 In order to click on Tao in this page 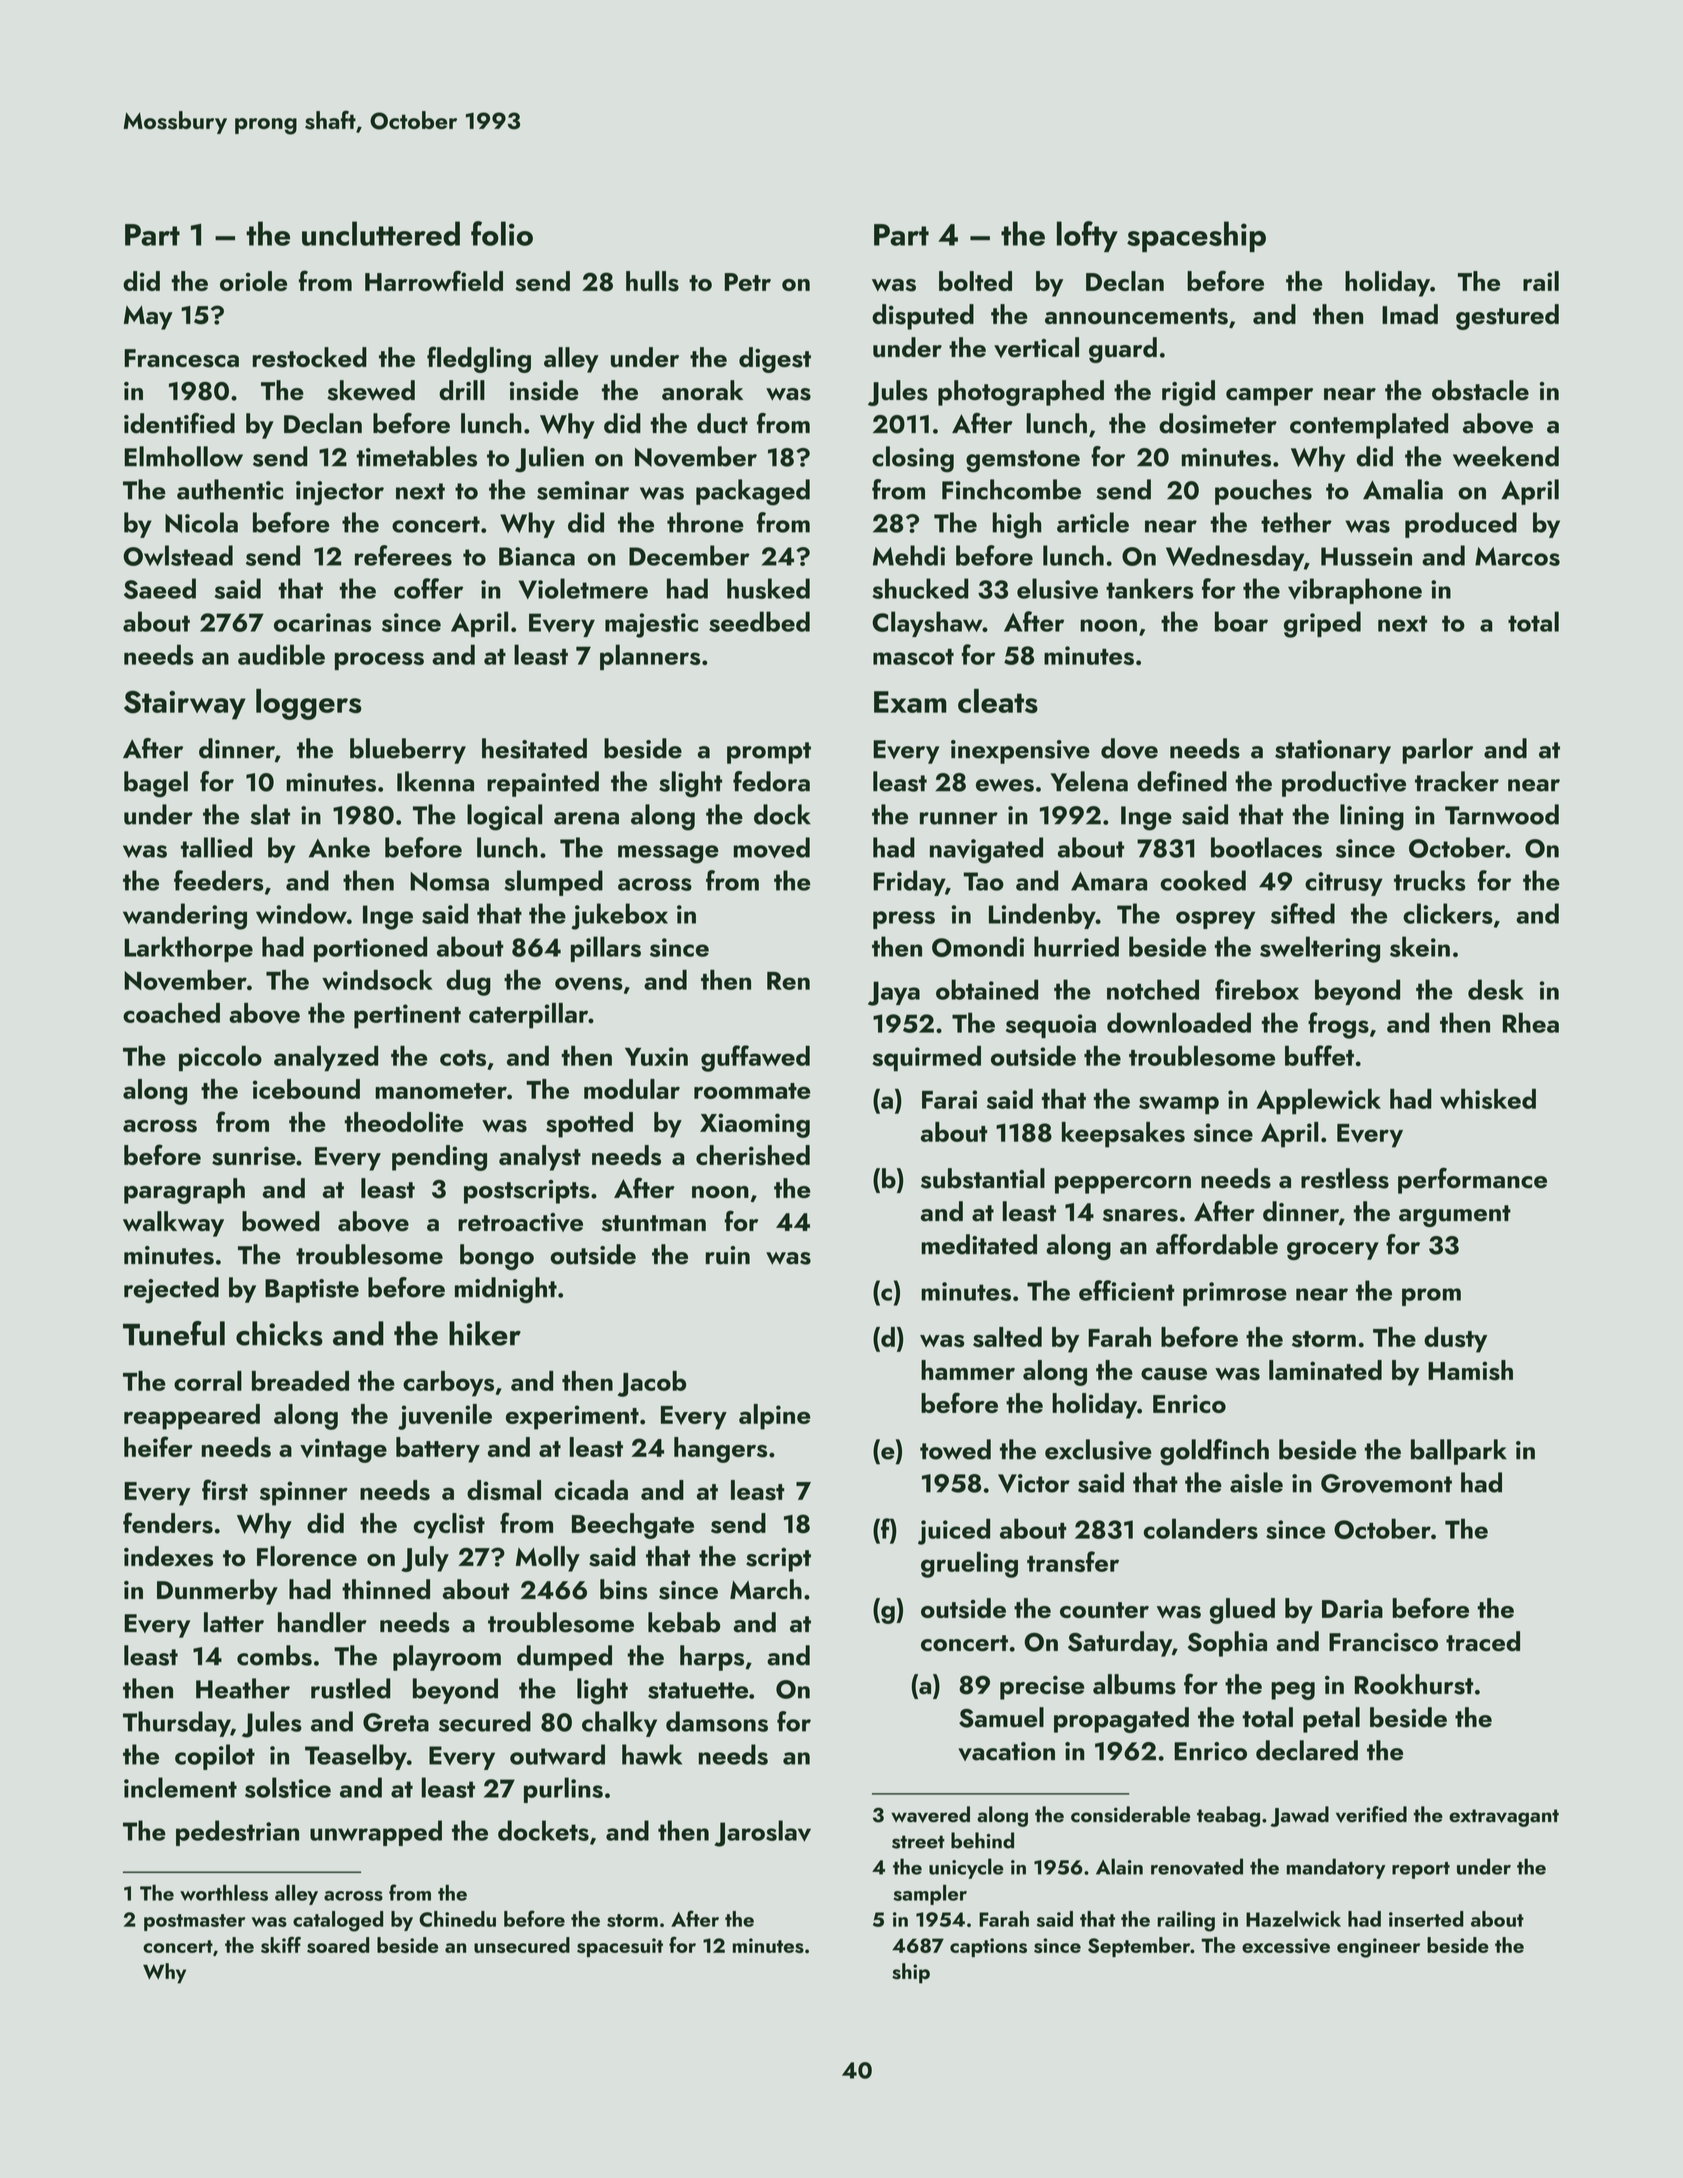, I will do `click(984, 881)`.
